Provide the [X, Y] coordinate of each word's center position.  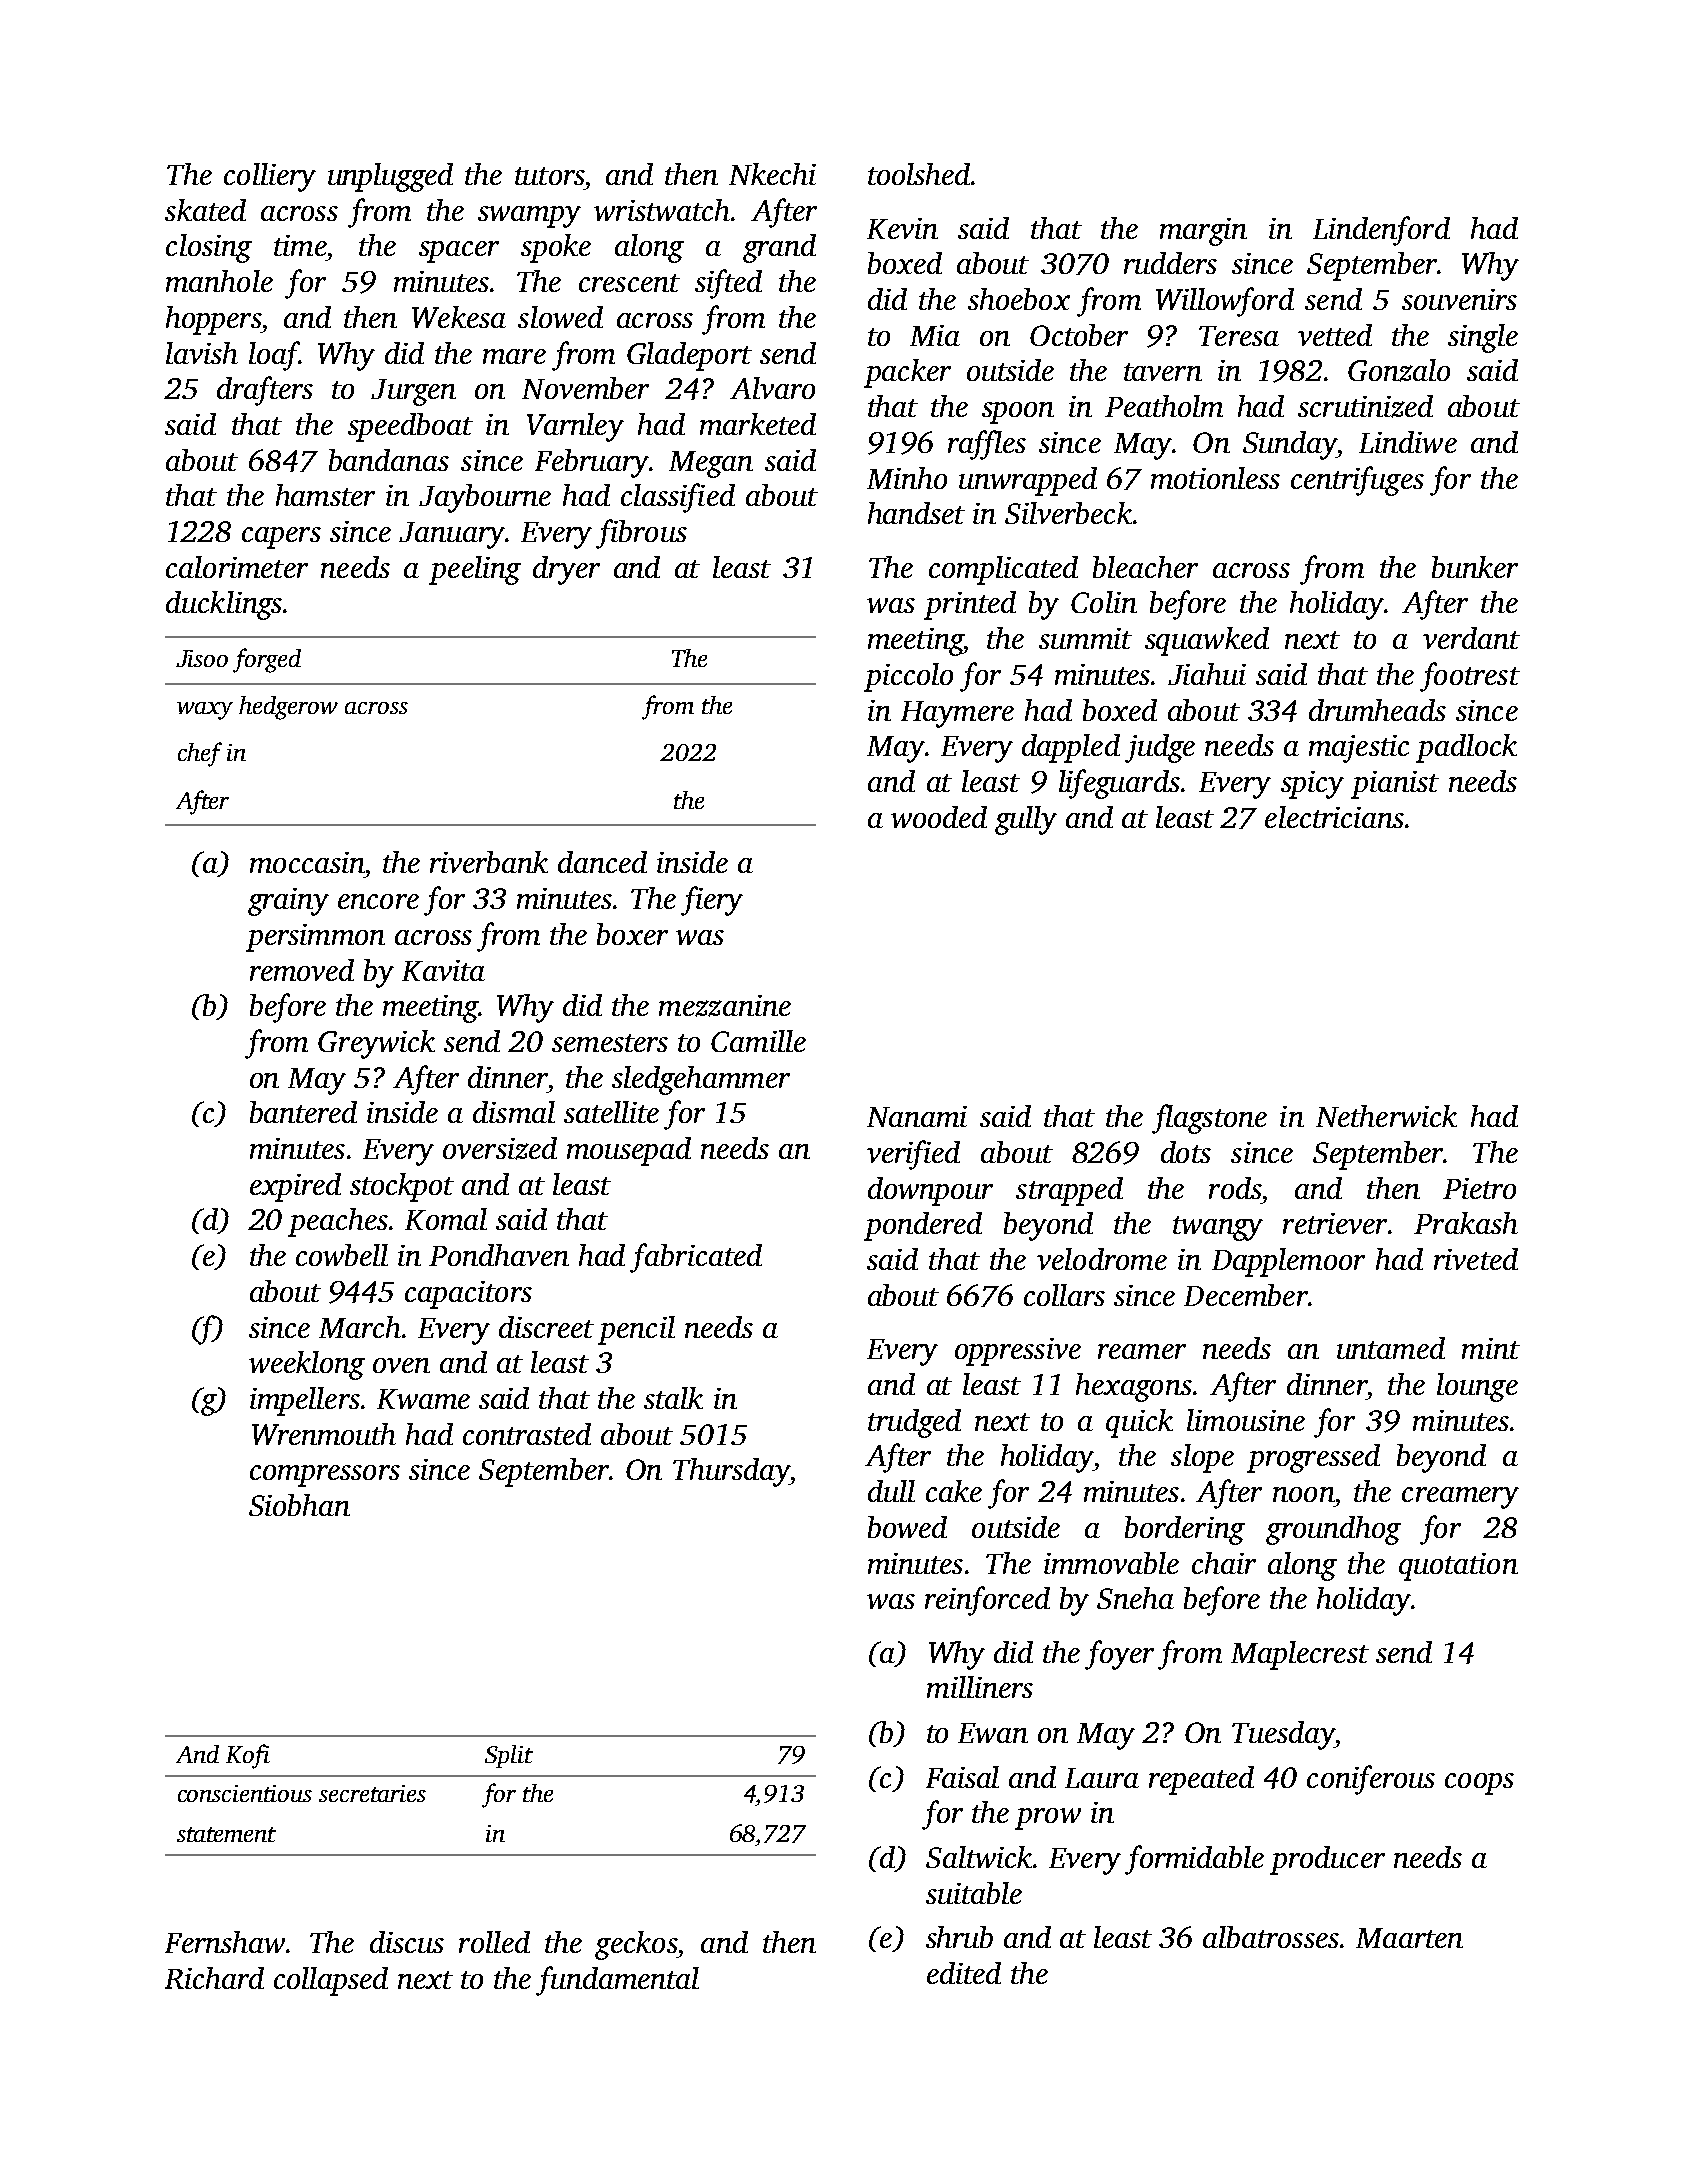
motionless [1215, 478]
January [452, 535]
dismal [514, 1112]
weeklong [307, 1365]
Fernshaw [225, 1942]
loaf [274, 356]
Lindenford [1381, 231]
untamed [1391, 1348]
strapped [1069, 1191]
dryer [566, 570]
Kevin [902, 228]
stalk [673, 1398]
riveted [1476, 1259]
